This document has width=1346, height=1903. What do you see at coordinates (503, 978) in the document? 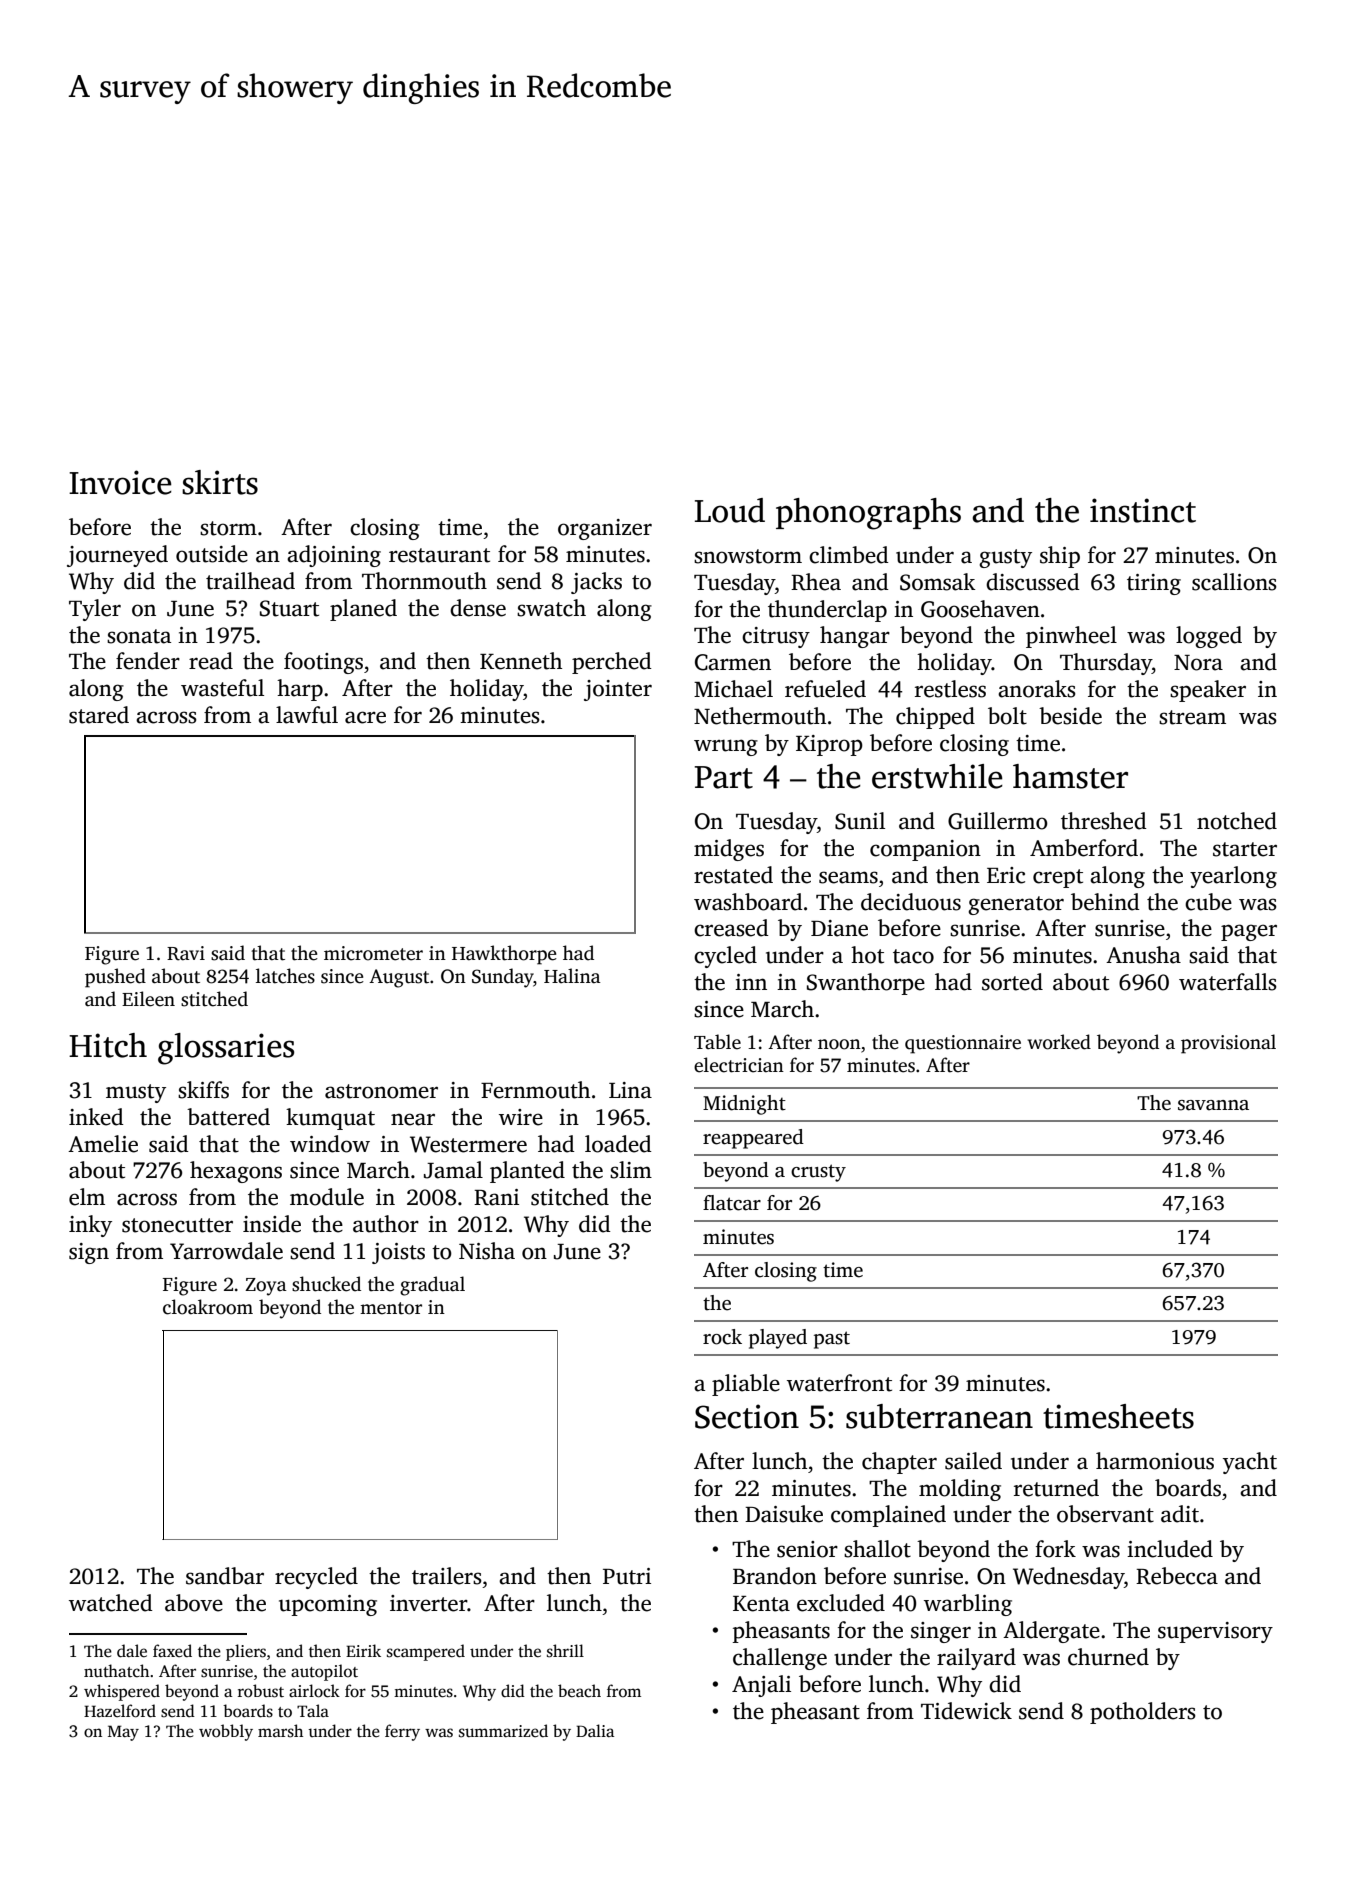
I see `Sunday` at bounding box center [503, 978].
